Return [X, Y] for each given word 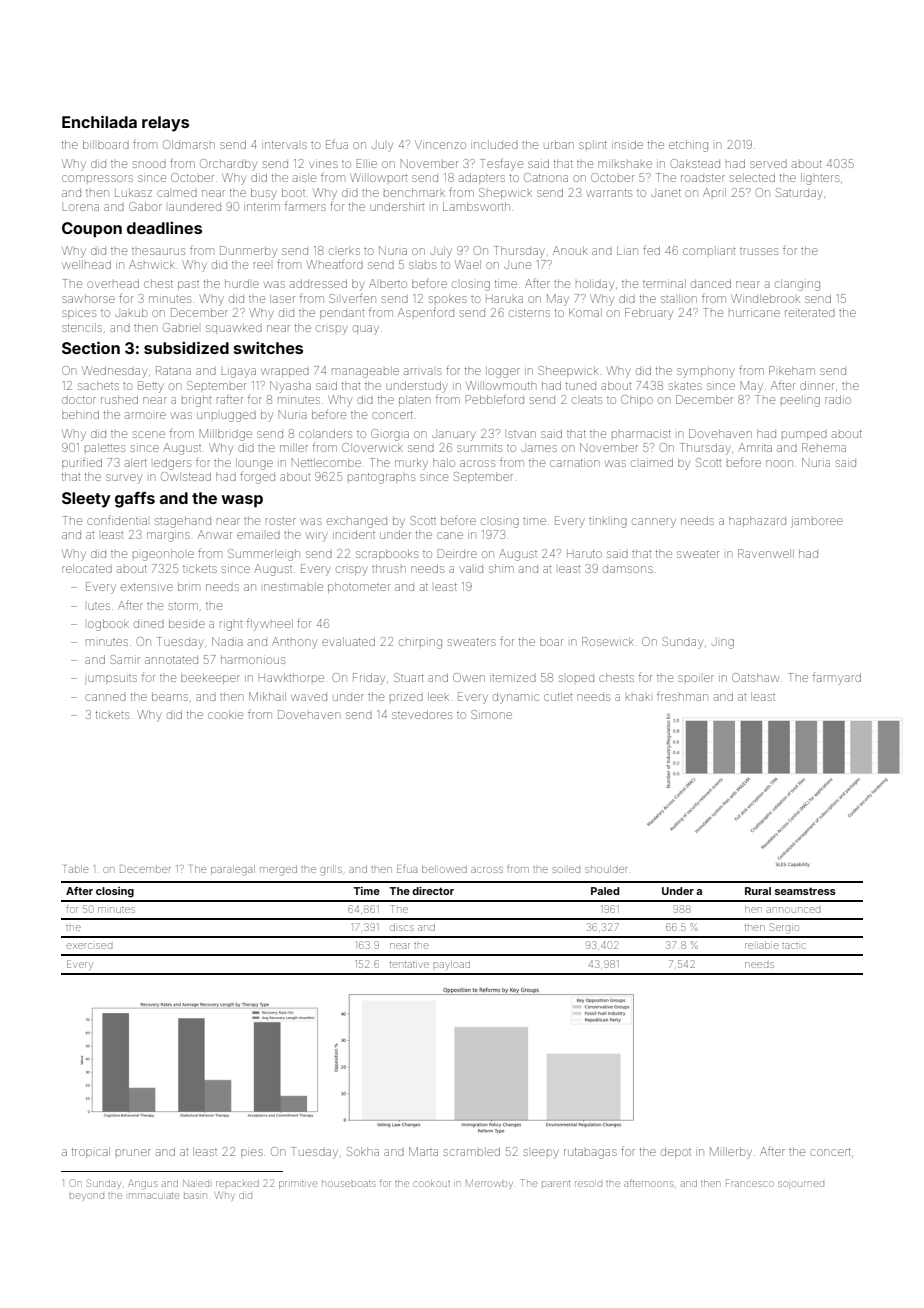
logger [503, 372]
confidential [117, 520]
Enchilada [99, 121]
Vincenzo [440, 144]
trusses [759, 251]
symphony [705, 372]
